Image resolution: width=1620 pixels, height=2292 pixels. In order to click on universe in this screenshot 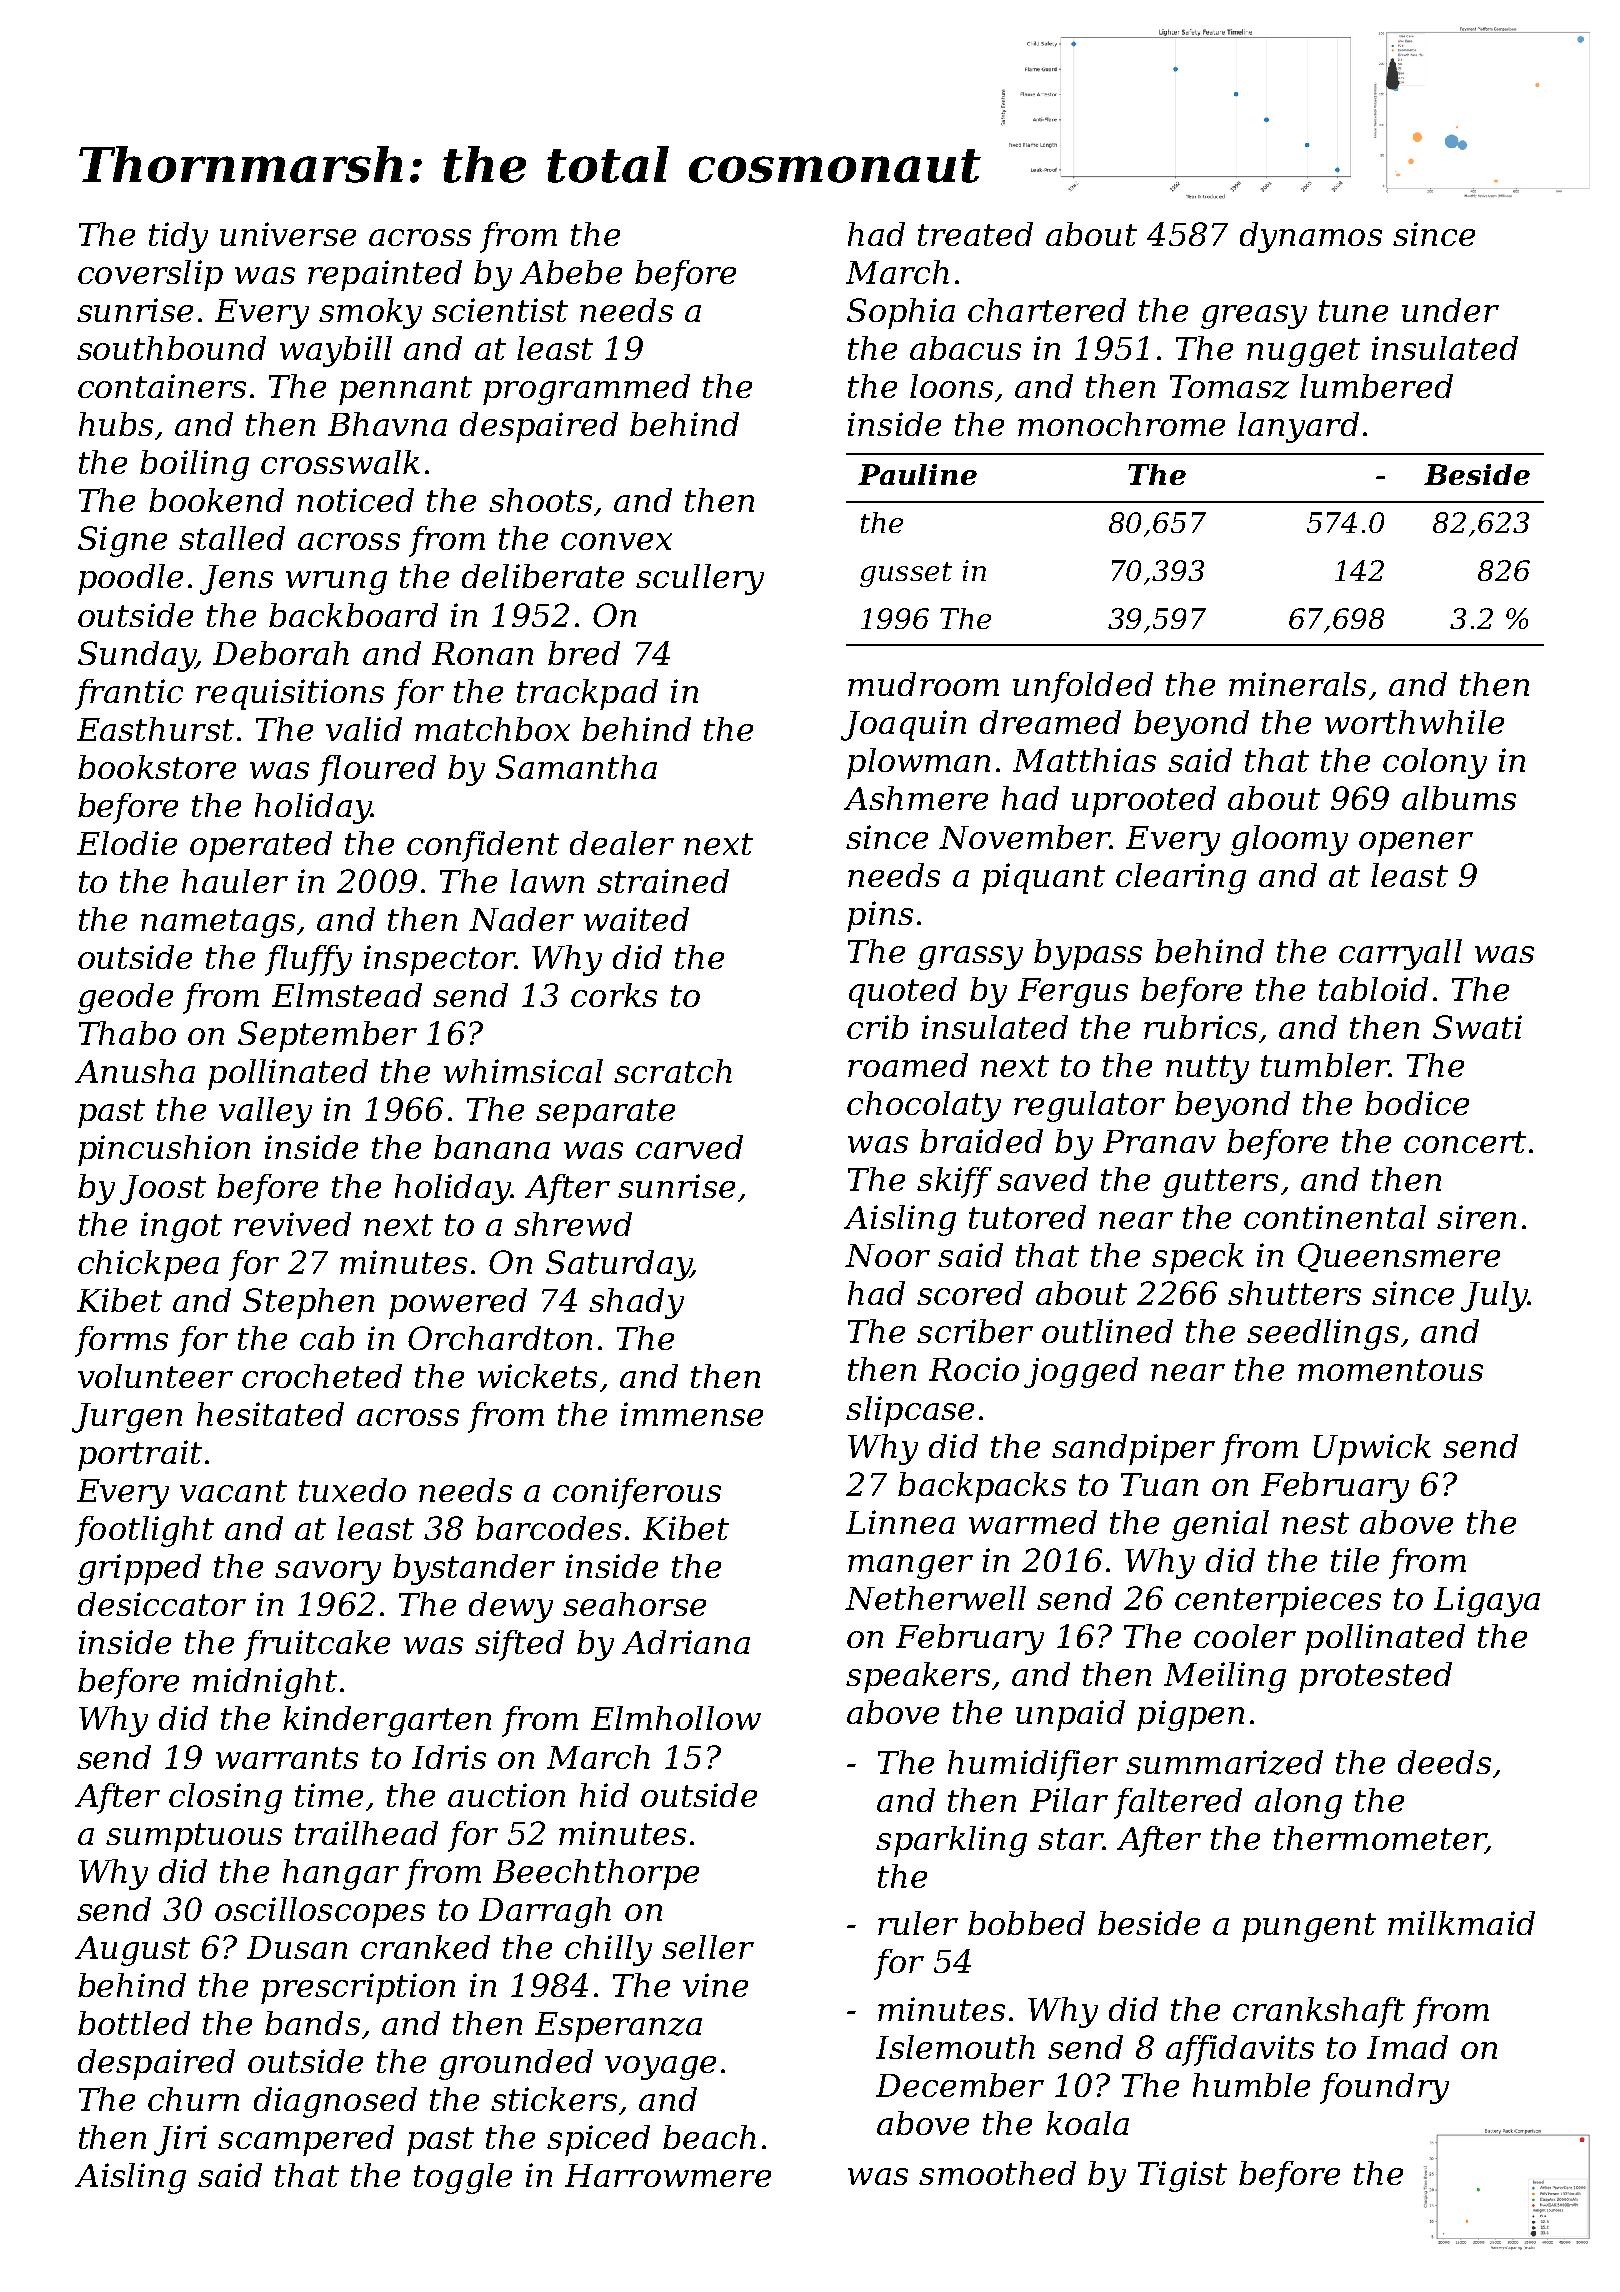, I will do `click(288, 234)`.
